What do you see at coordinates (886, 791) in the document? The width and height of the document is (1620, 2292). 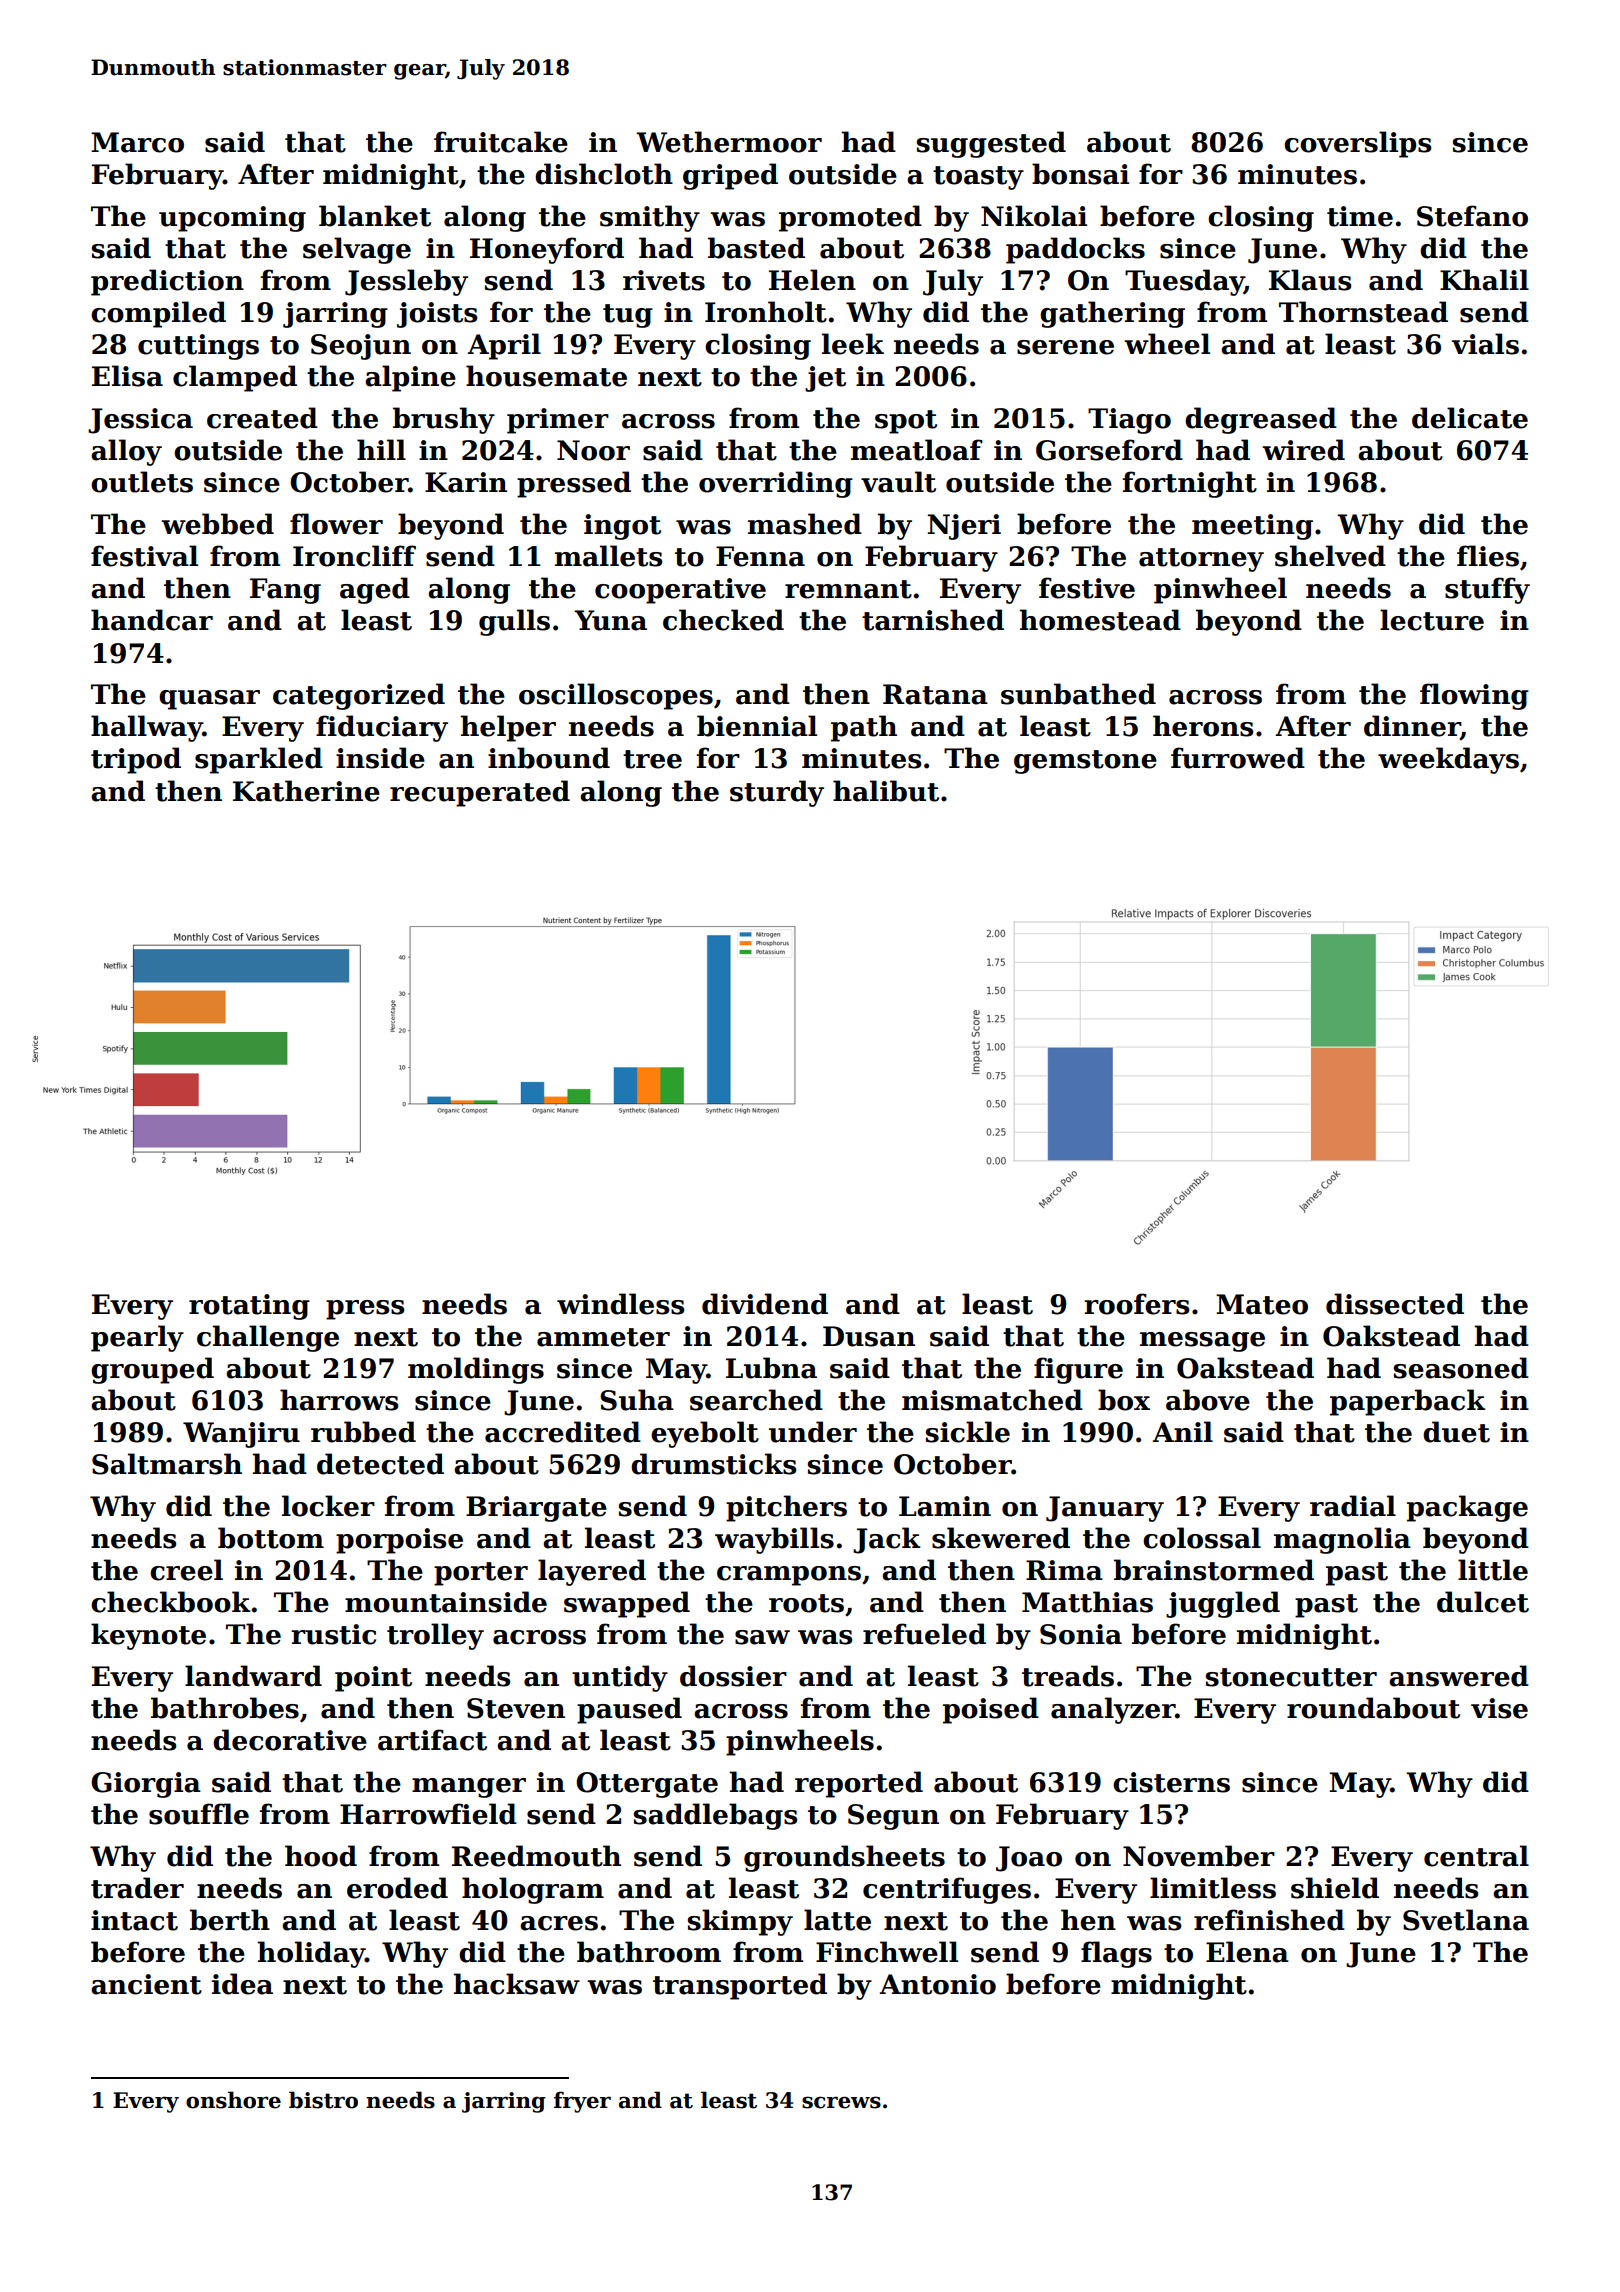 I see `halibut` at bounding box center [886, 791].
